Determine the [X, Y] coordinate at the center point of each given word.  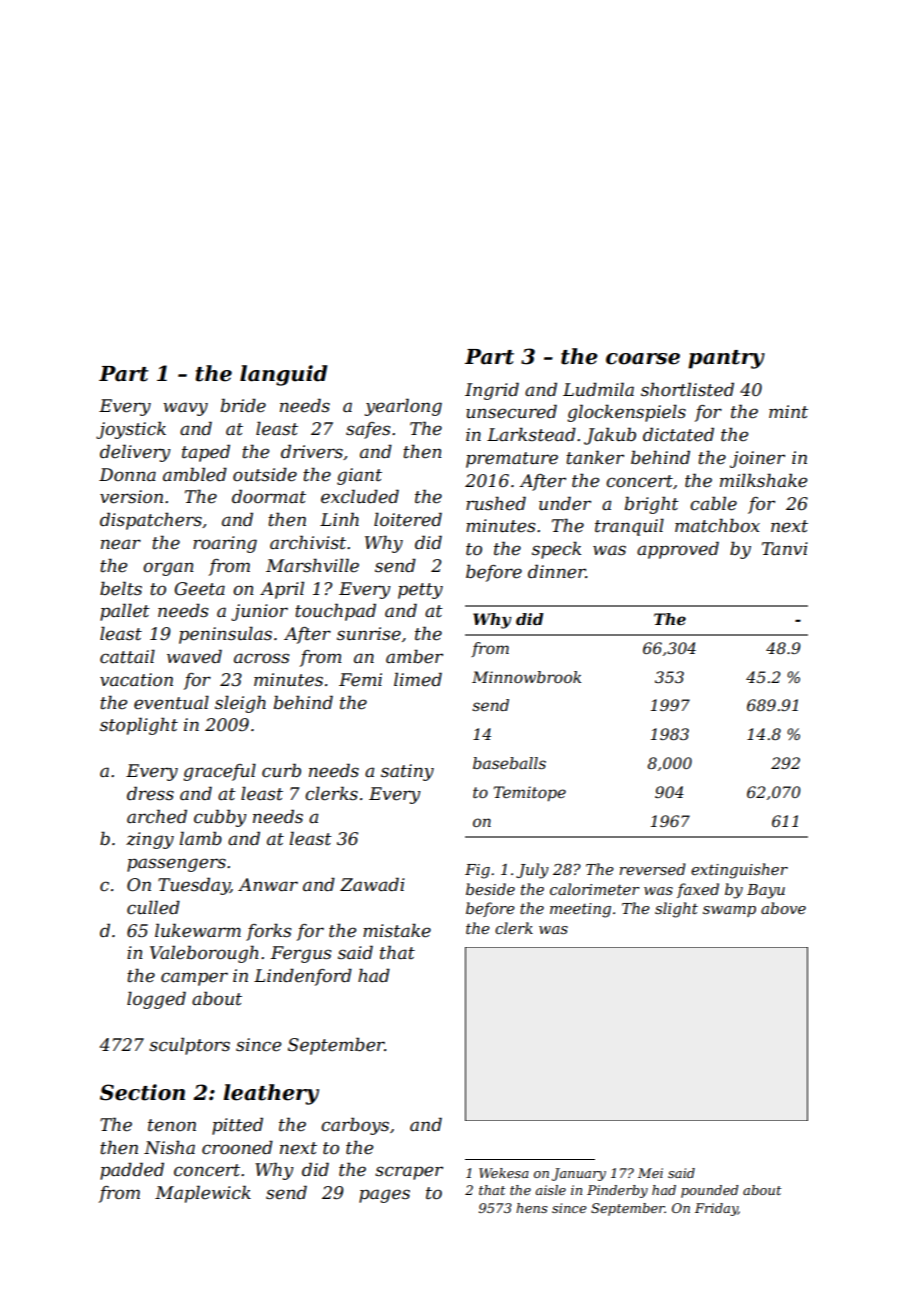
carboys [355, 1126]
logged [156, 1000]
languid [283, 375]
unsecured [511, 411]
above [783, 908]
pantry [726, 359]
